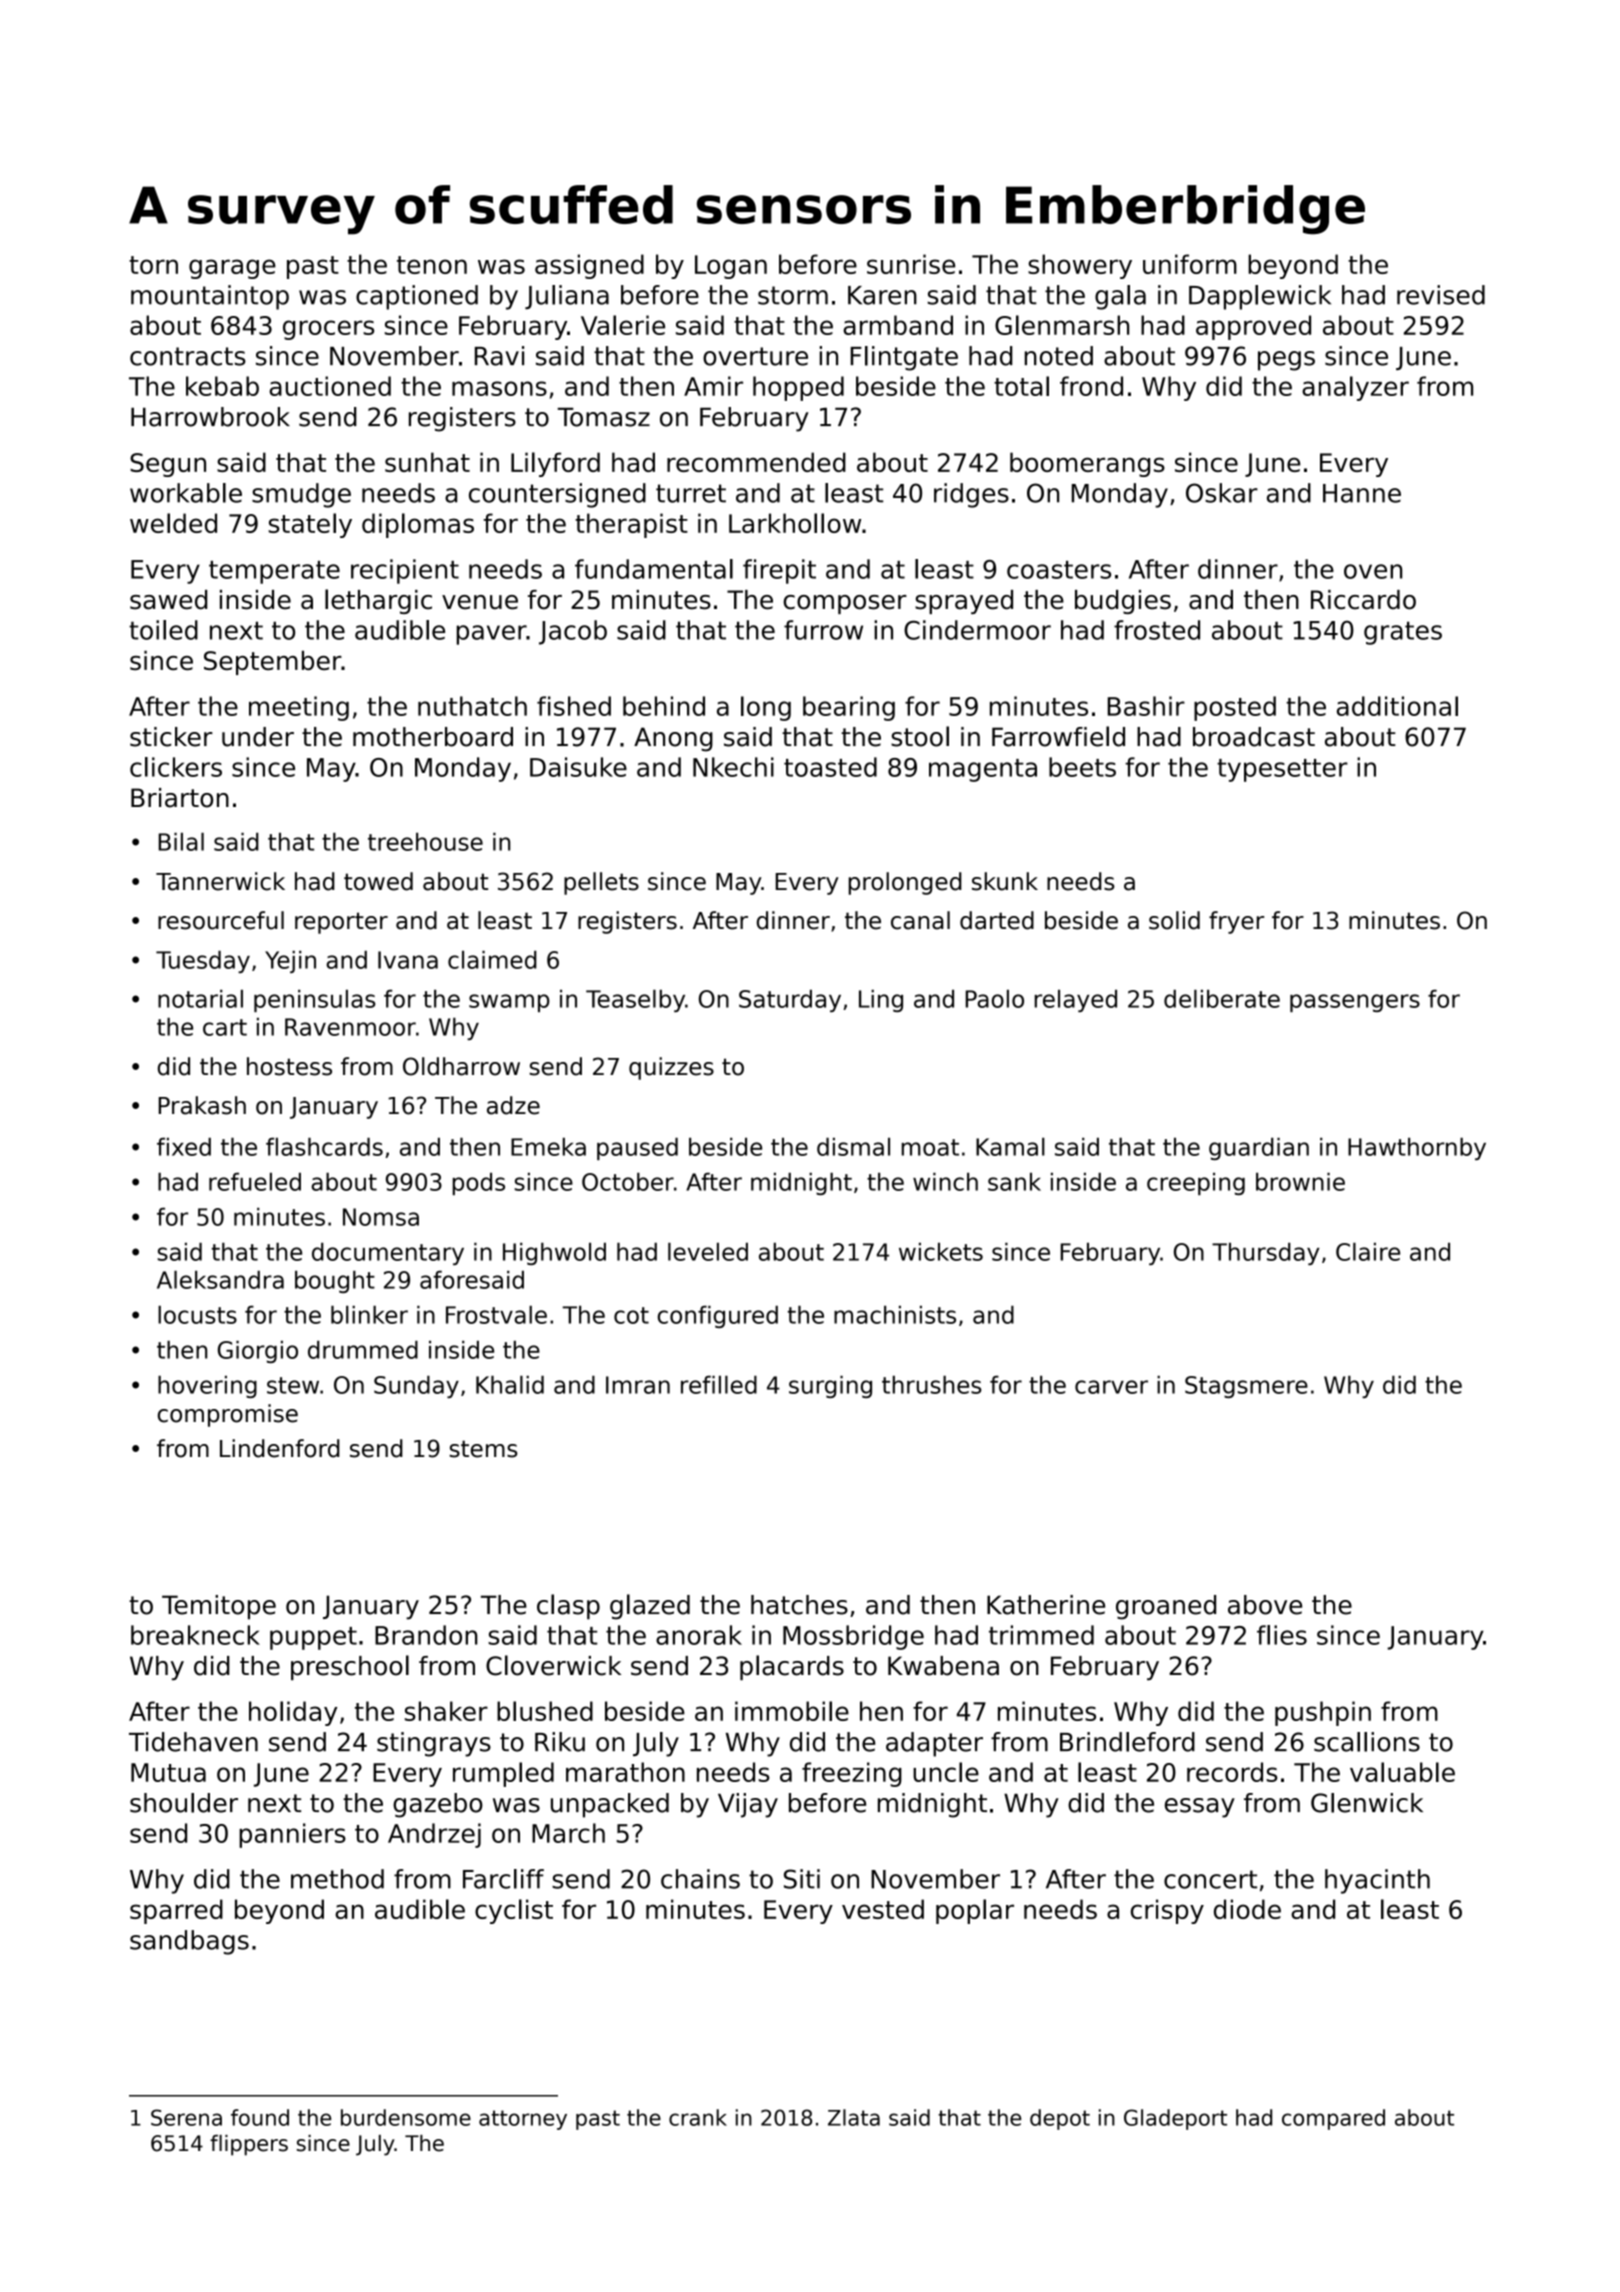 This screenshot has height=2292, width=1620. Describe the element at coordinates (799, 1605) in the screenshot. I see `hatches` at that location.
